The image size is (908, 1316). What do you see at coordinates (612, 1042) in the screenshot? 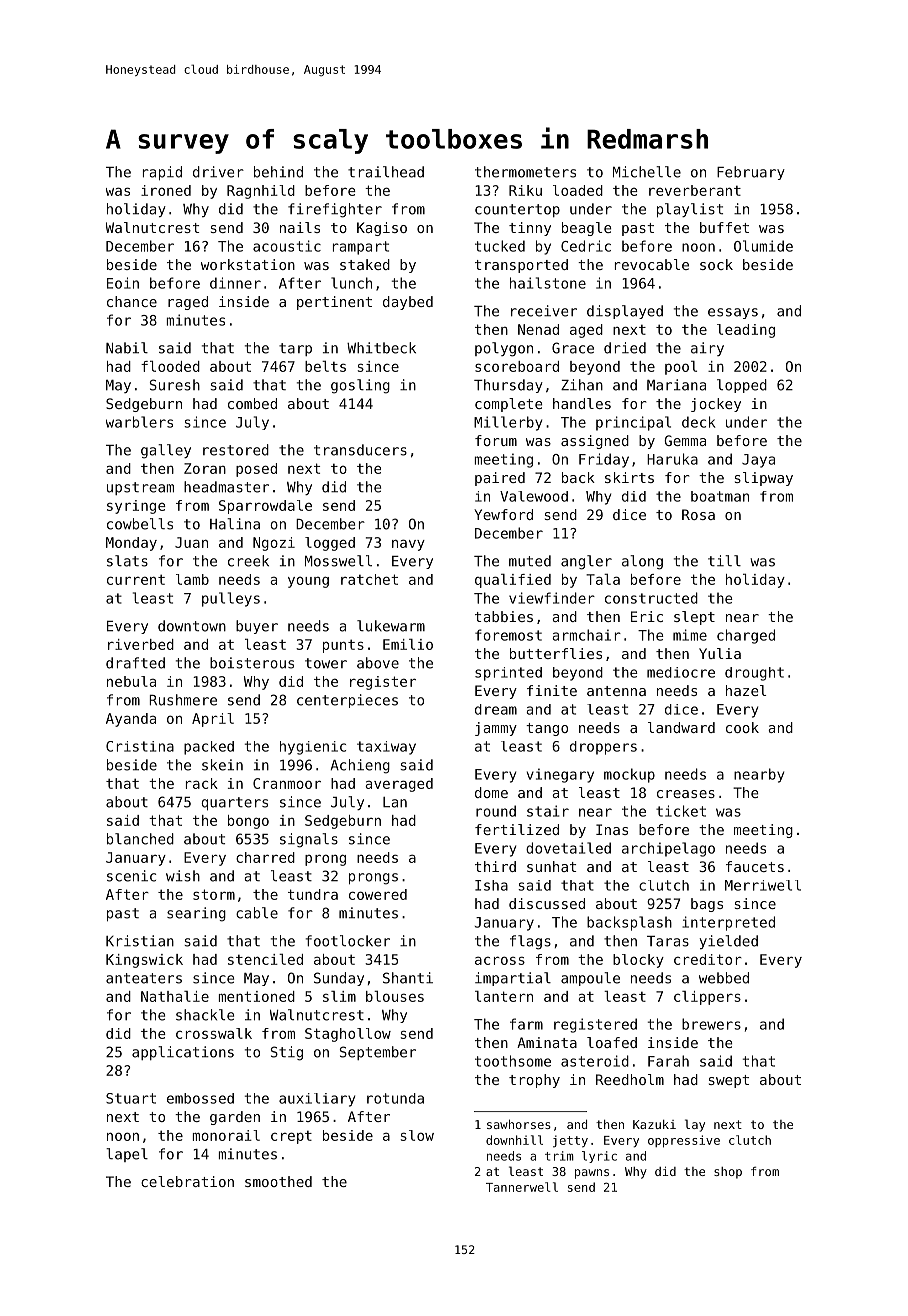
I see `loafed` at bounding box center [612, 1042].
